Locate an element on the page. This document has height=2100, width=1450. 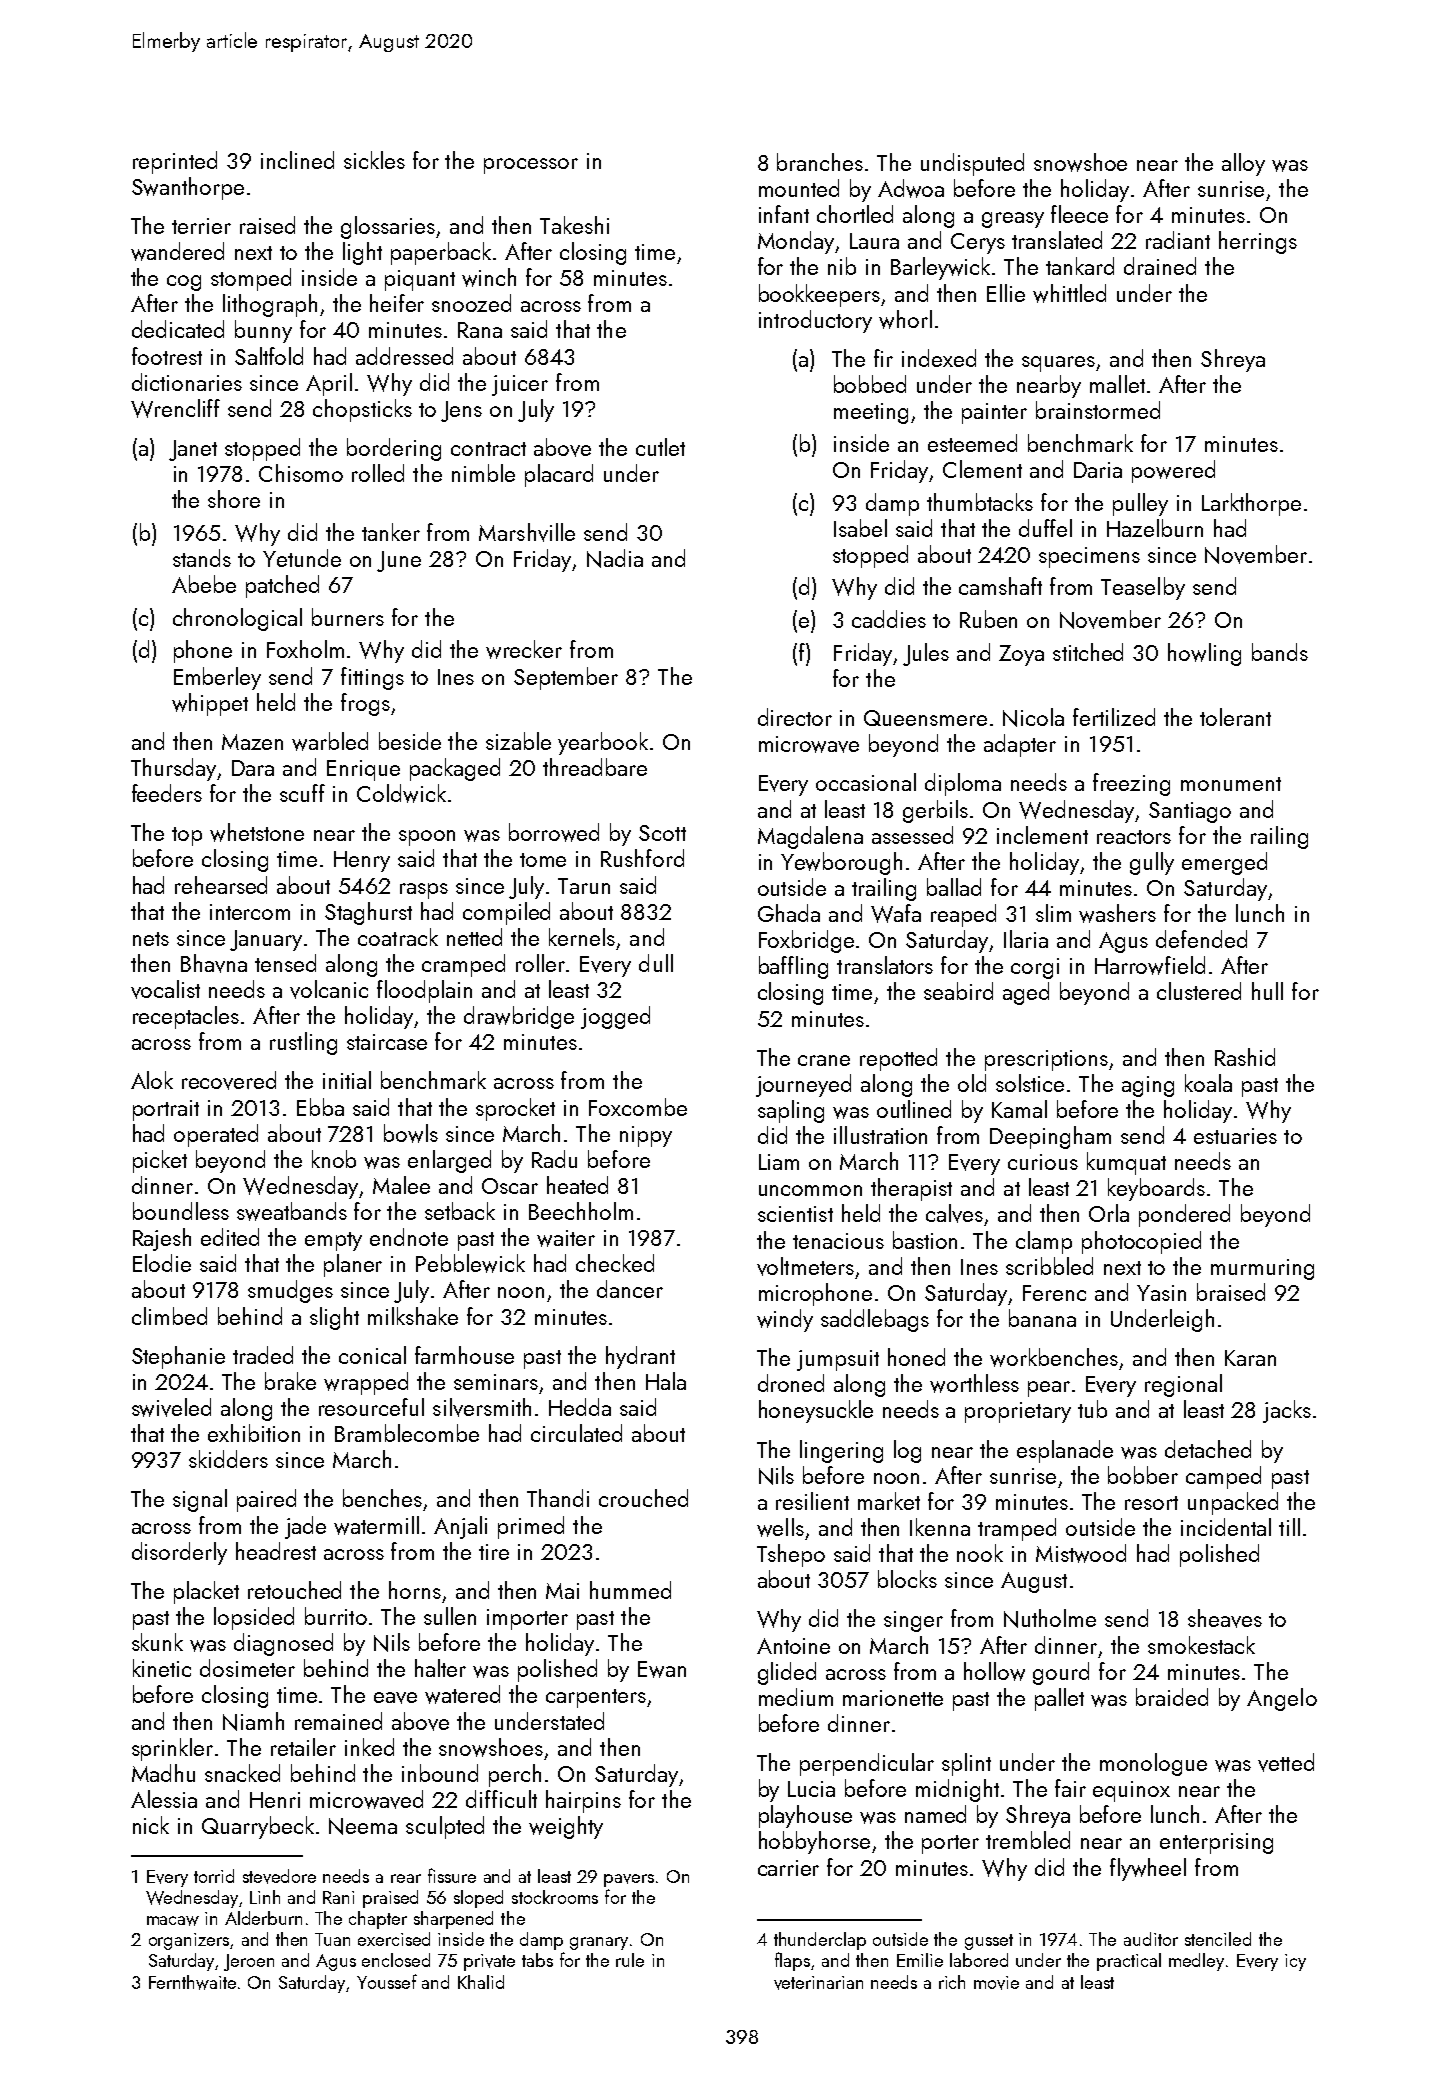
Rushford is located at coordinates (642, 858).
